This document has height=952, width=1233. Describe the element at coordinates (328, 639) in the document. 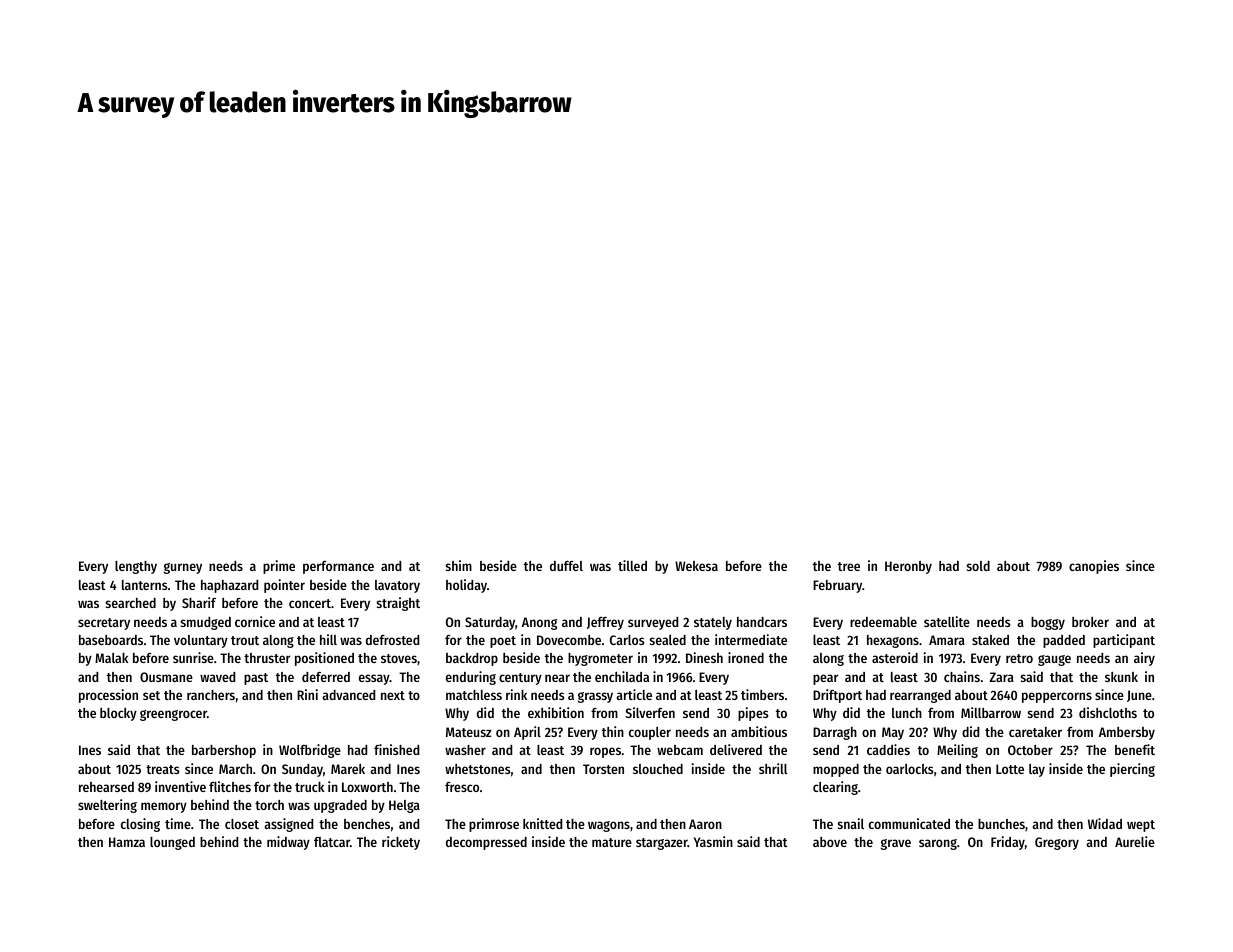

I see `hill` at that location.
